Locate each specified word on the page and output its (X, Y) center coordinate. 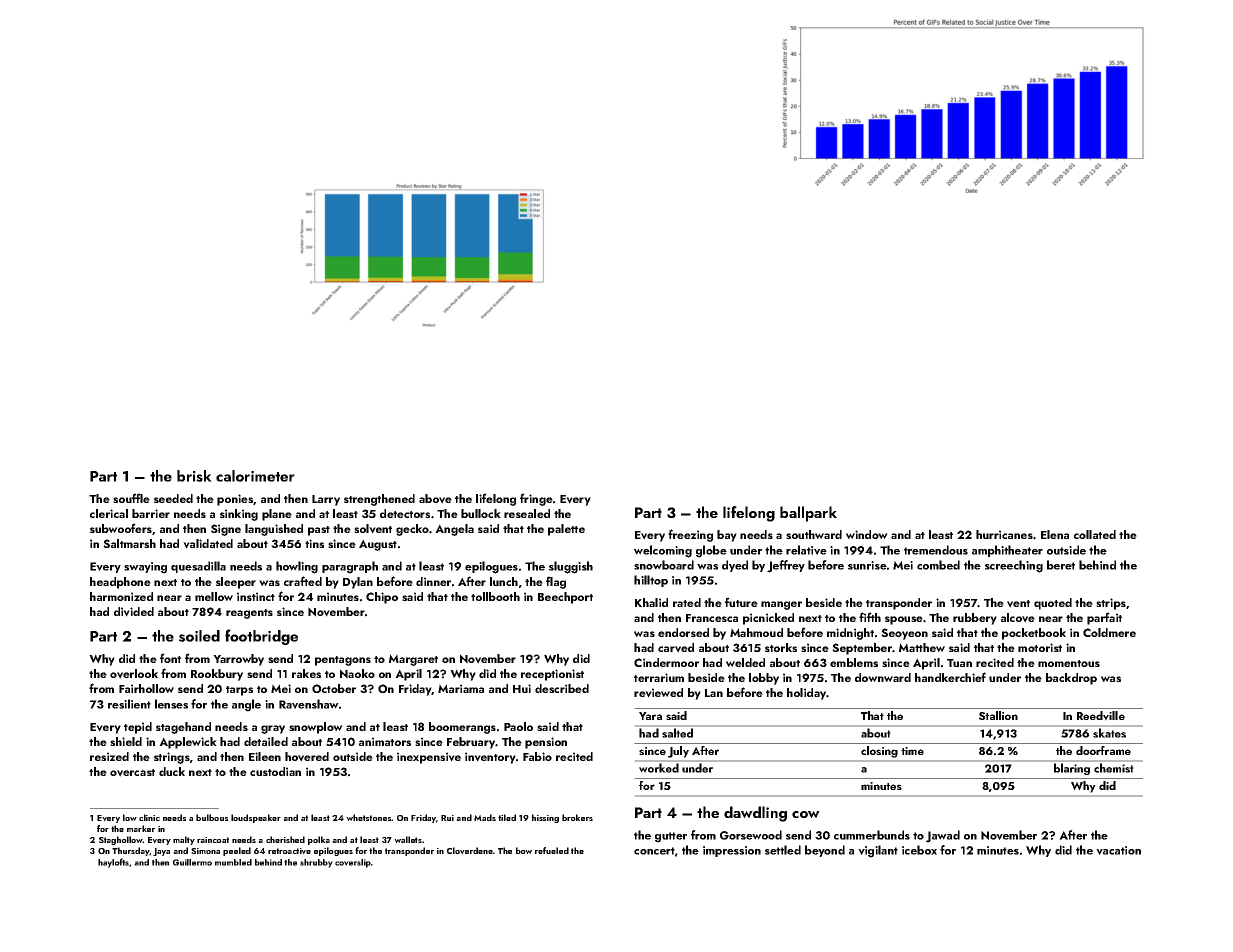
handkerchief (950, 677)
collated (1095, 534)
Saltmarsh (129, 543)
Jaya (161, 852)
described (562, 688)
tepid (138, 728)
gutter (671, 837)
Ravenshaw (309, 704)
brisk (194, 476)
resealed (527, 513)
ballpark (808, 514)
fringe (536, 499)
